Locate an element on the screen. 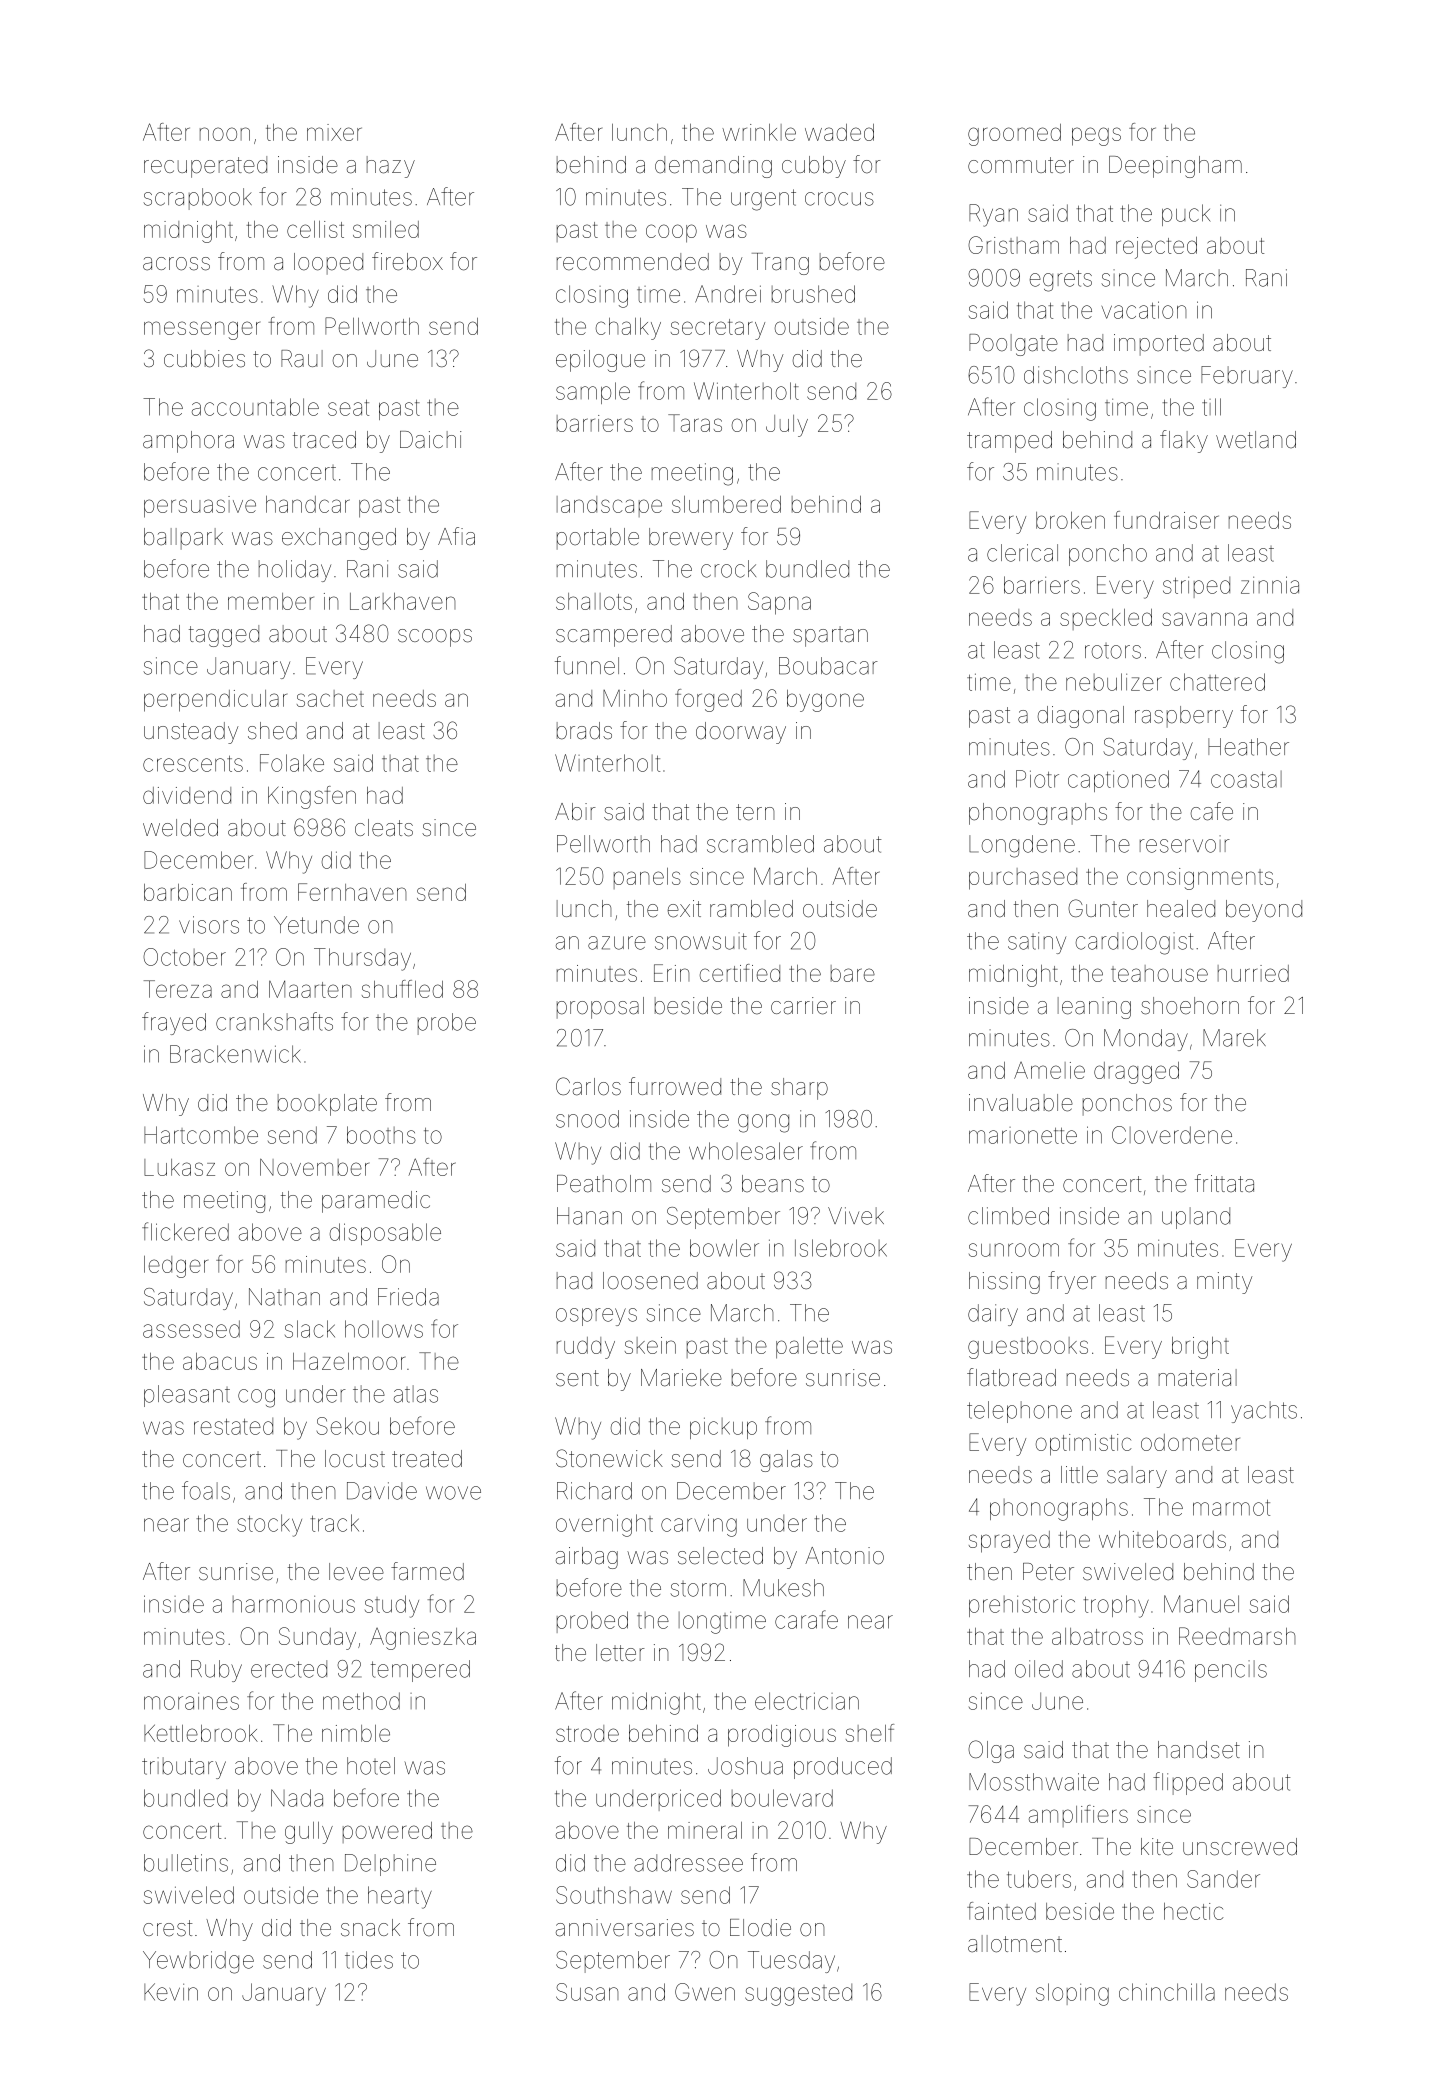 The height and width of the screenshot is (2100, 1450). November is located at coordinates (314, 1167).
